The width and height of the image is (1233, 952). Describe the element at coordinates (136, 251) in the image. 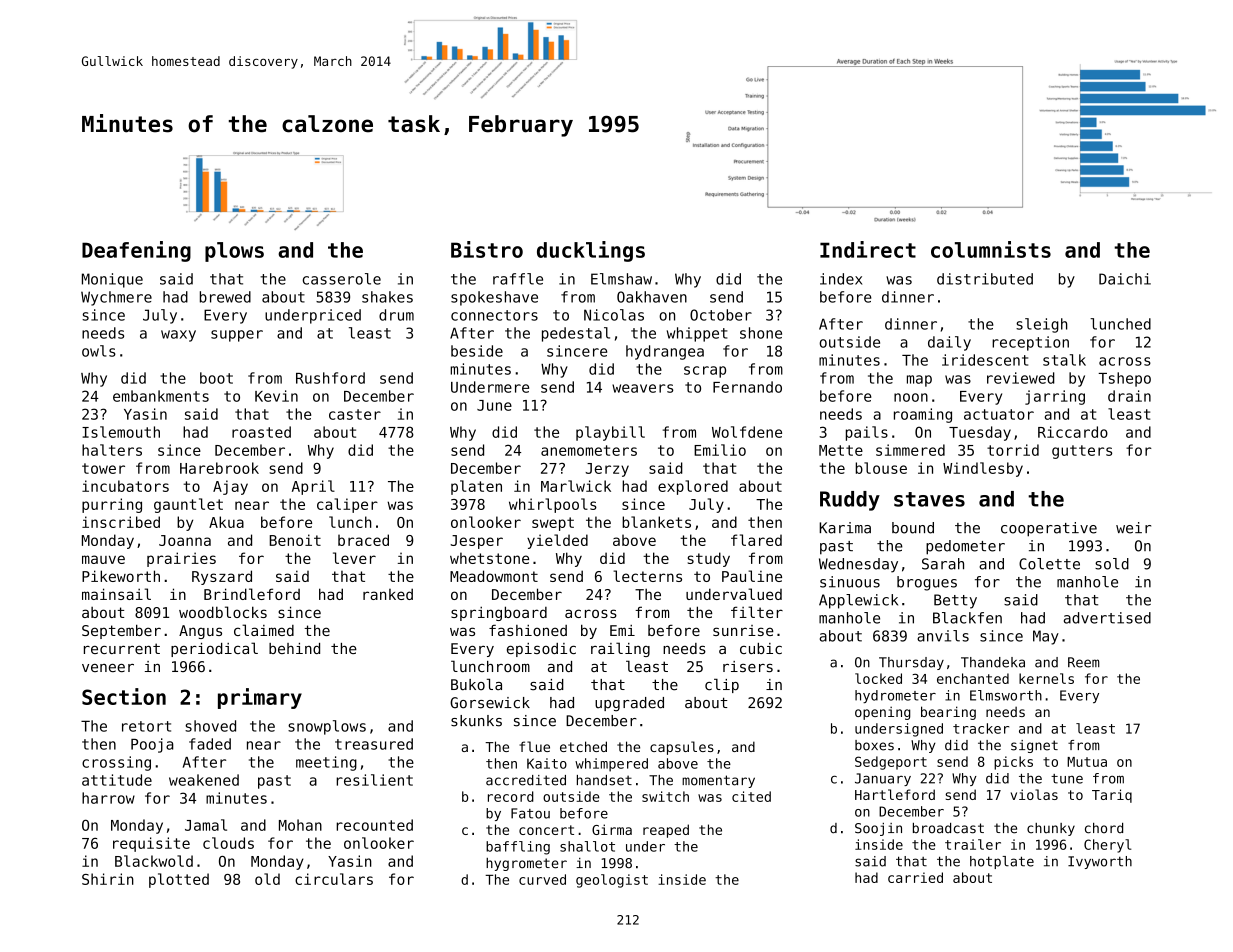

I see `Deafening` at that location.
